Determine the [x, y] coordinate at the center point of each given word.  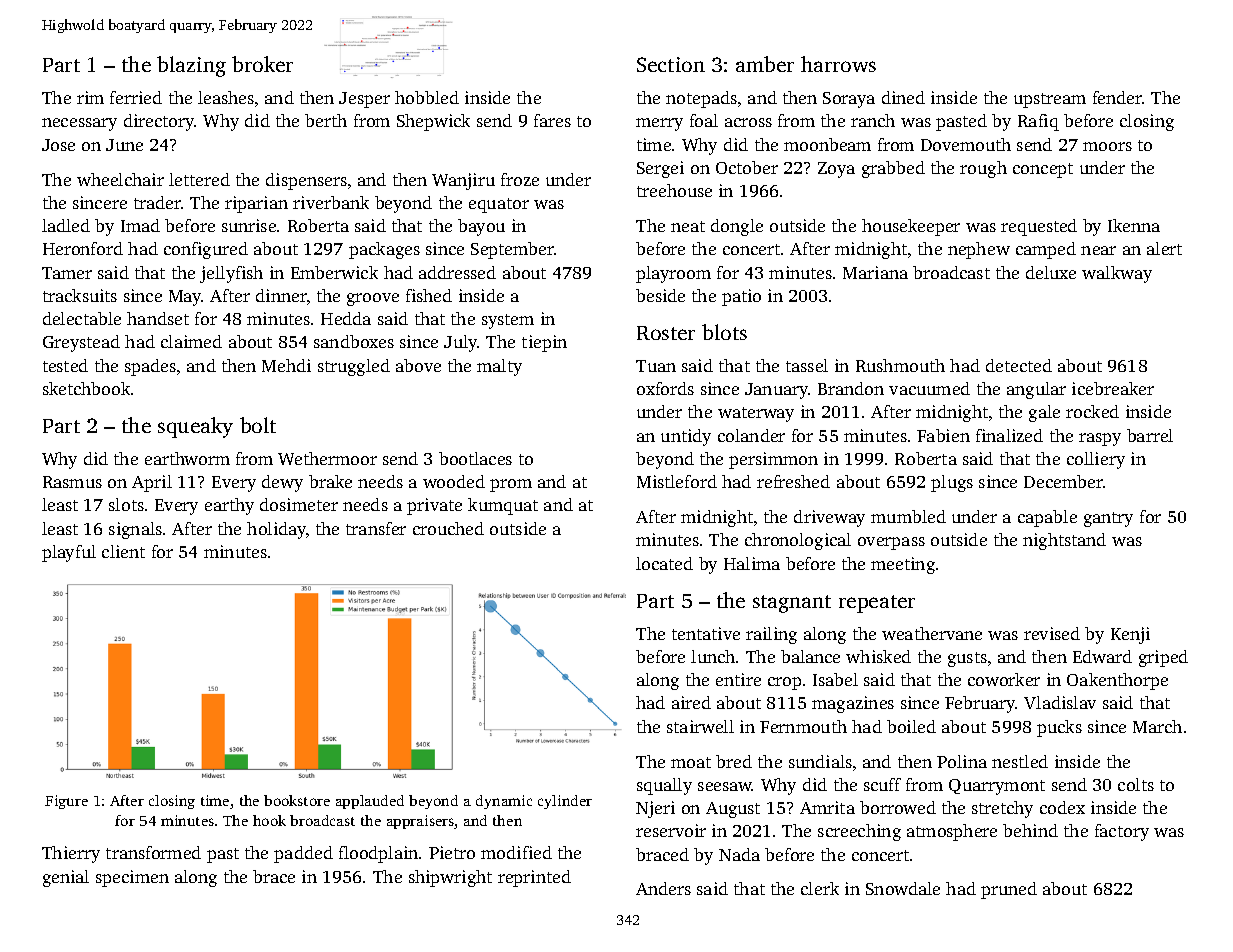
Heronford [83, 248]
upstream [1050, 100]
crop [784, 683]
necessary [79, 124]
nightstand [1064, 541]
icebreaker [1113, 388]
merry [659, 124]
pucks [1059, 728]
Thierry [71, 854]
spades [150, 367]
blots [724, 332]
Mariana [875, 272]
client [123, 551]
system [508, 321]
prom [511, 485]
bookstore [297, 800]
